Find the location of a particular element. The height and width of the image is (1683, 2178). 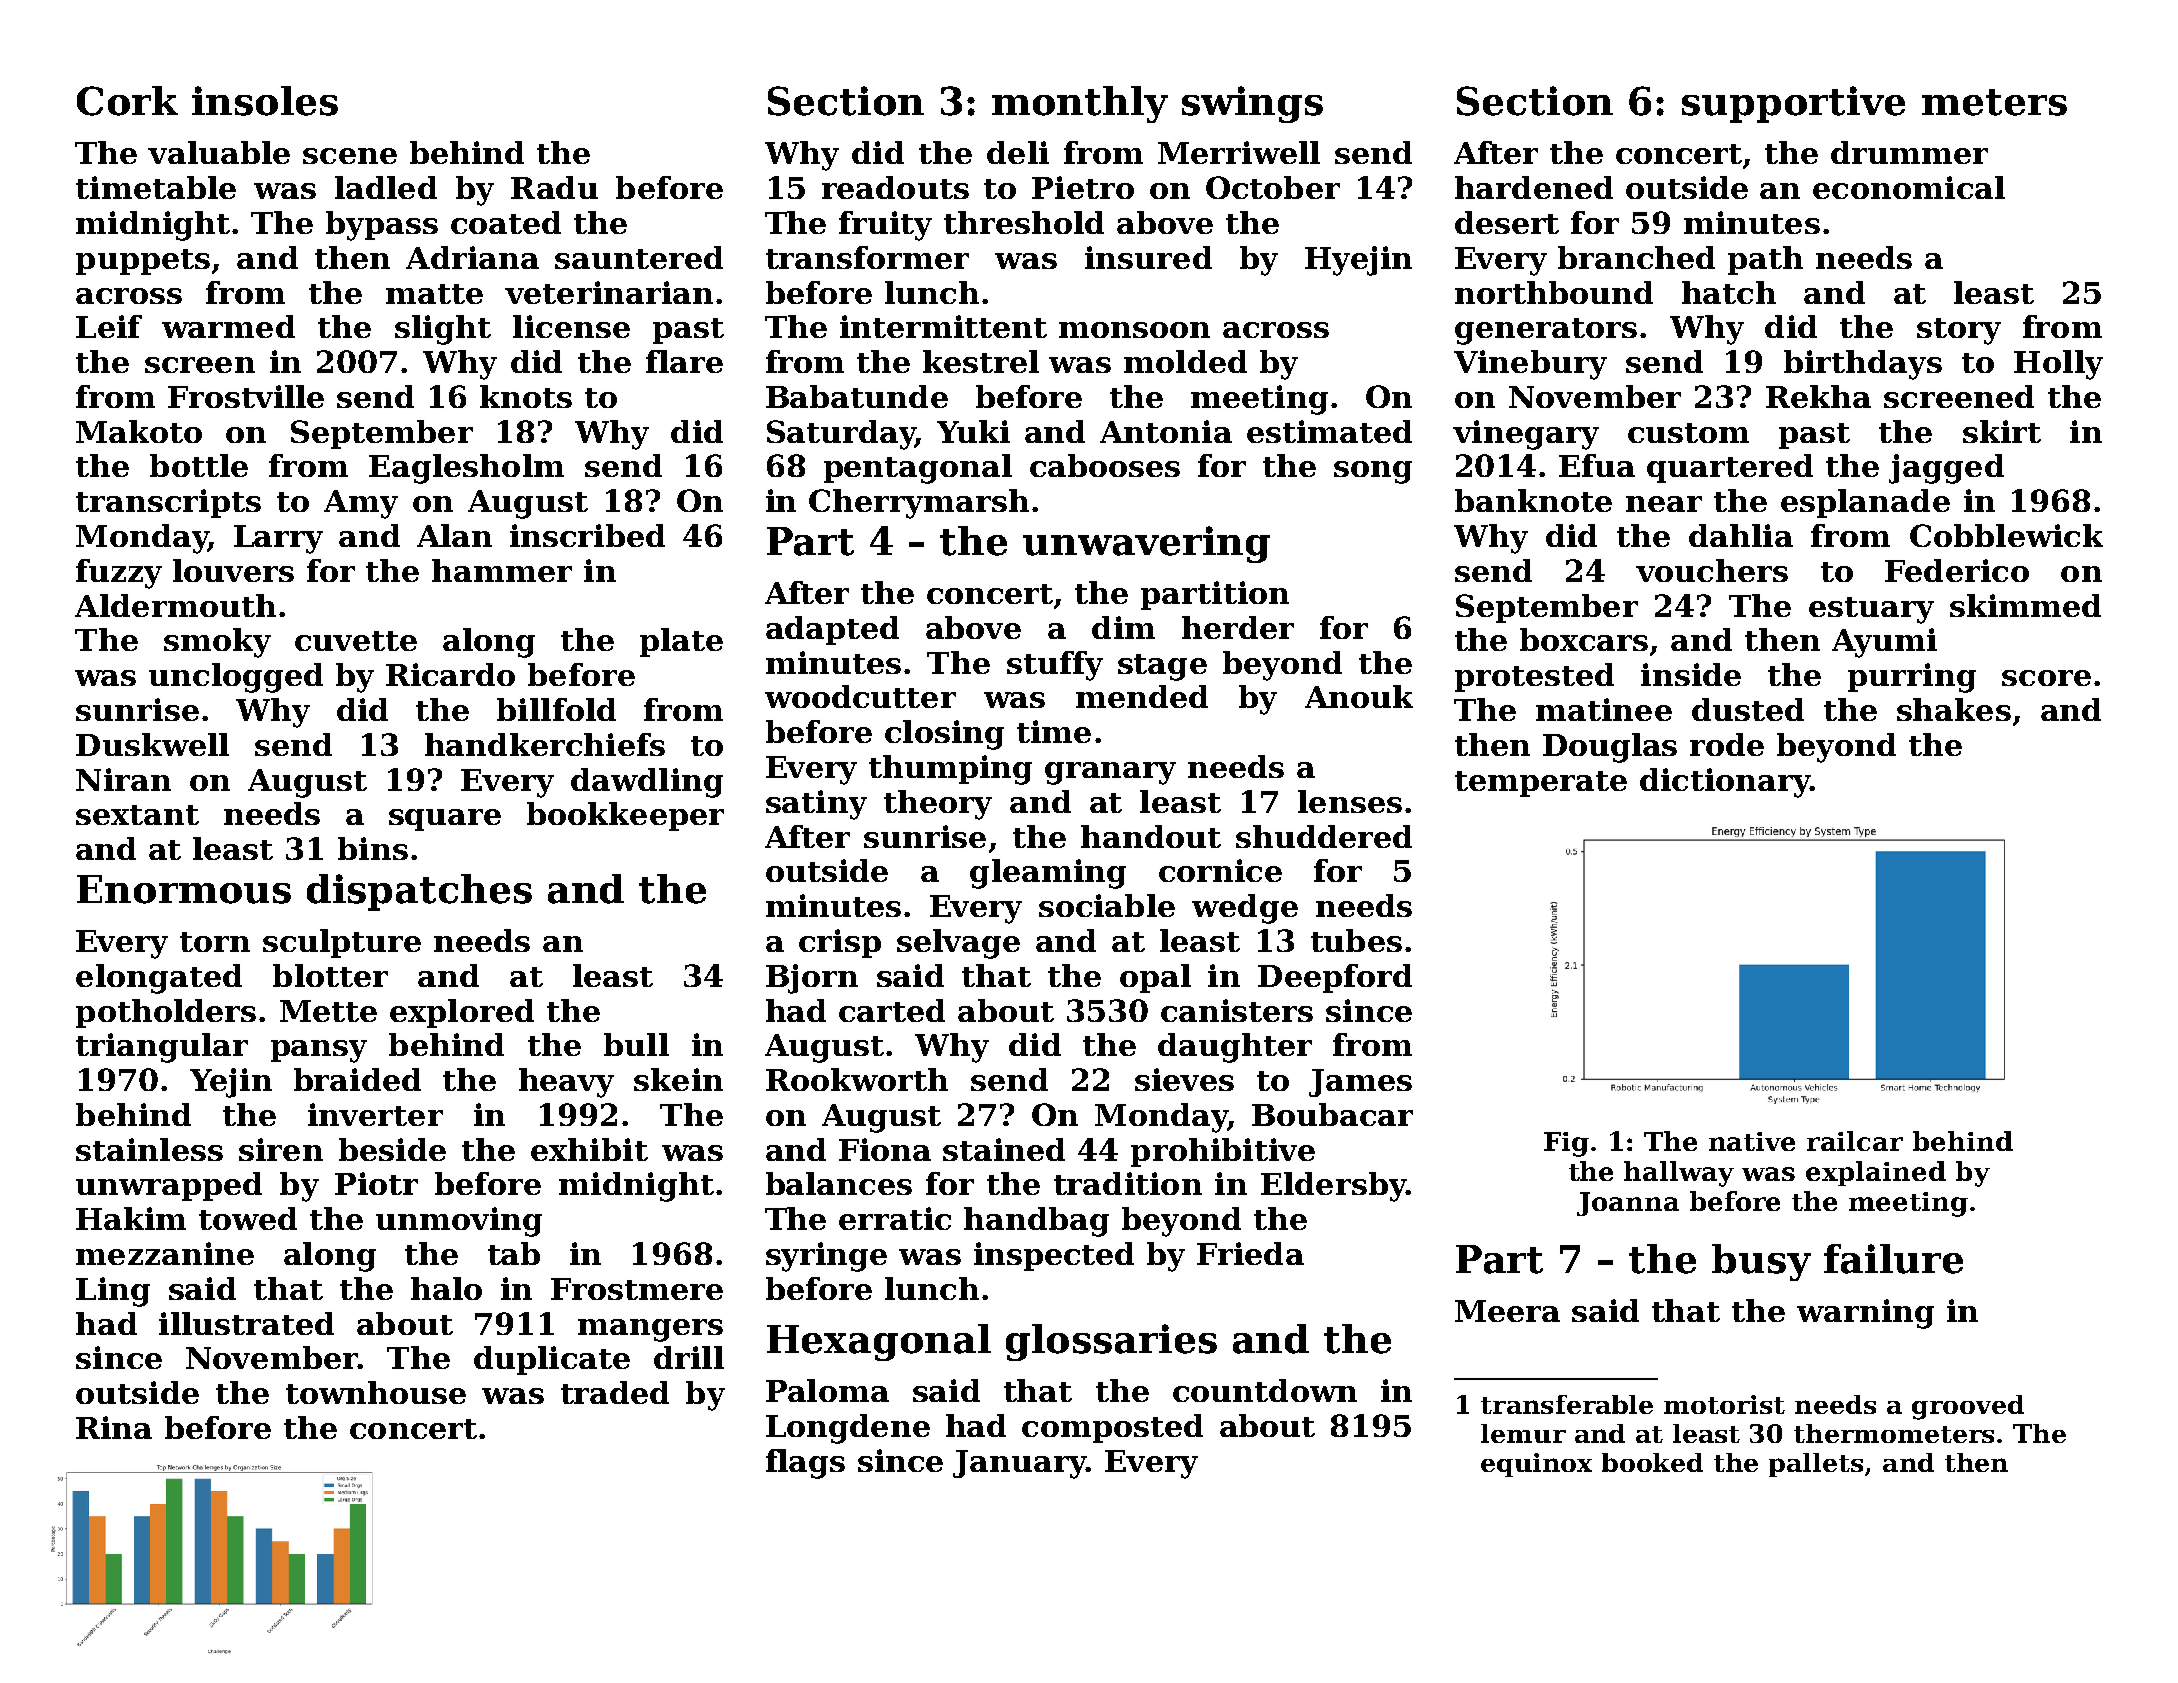

halo is located at coordinates (446, 1288).
